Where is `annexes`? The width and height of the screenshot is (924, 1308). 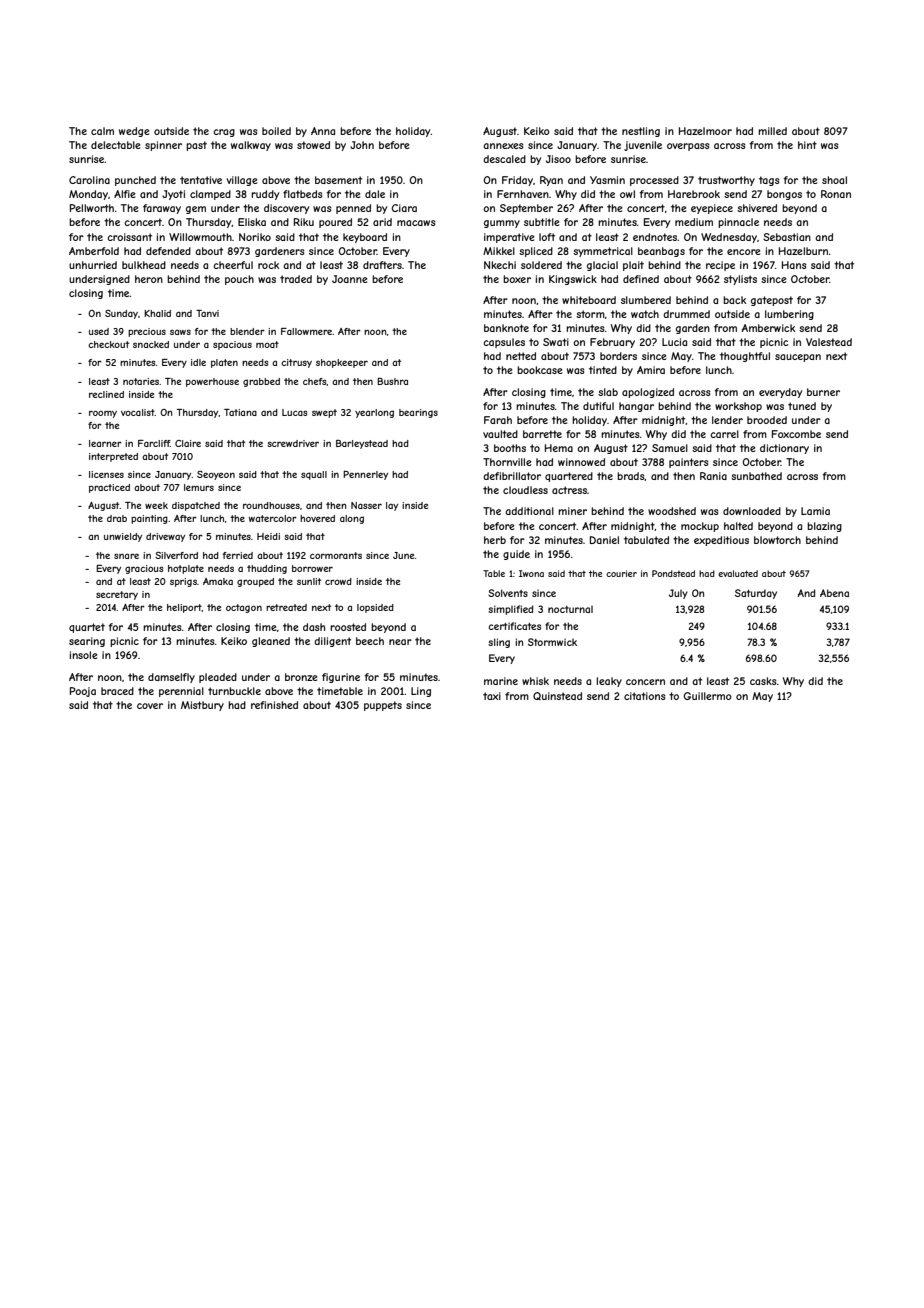 annexes is located at coordinates (503, 146).
